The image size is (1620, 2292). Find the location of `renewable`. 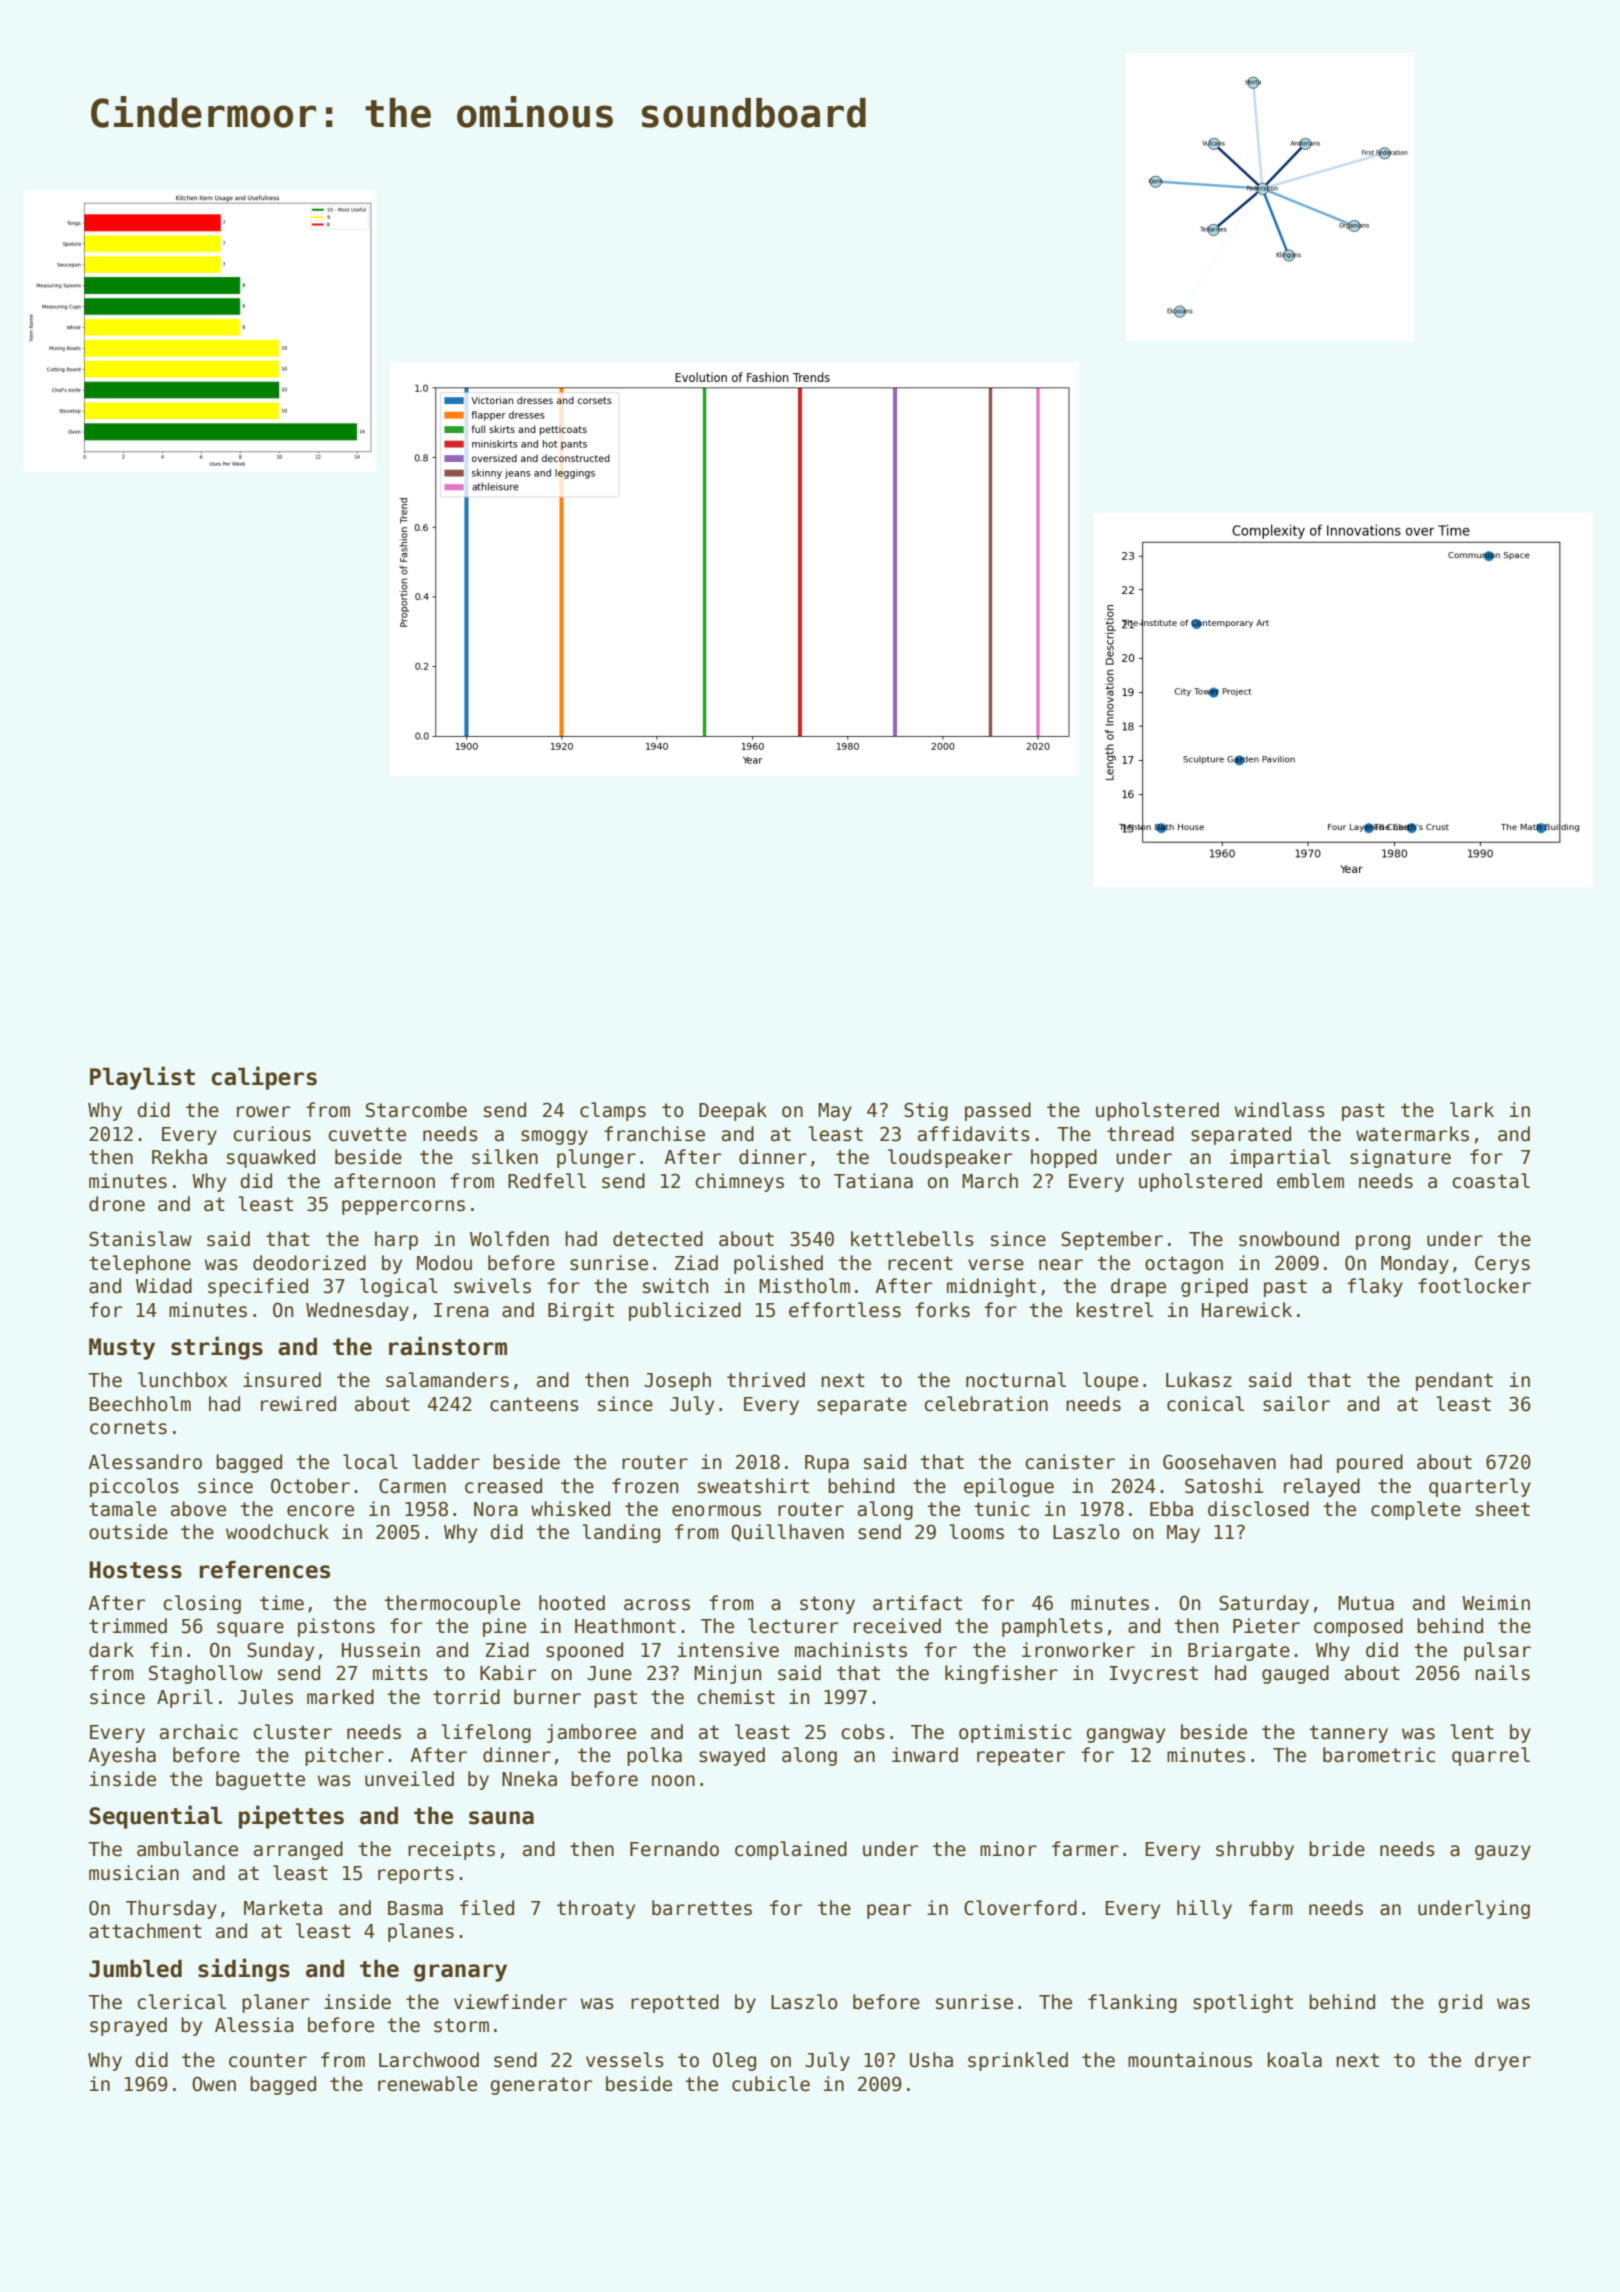

renewable is located at coordinates (427, 2084).
